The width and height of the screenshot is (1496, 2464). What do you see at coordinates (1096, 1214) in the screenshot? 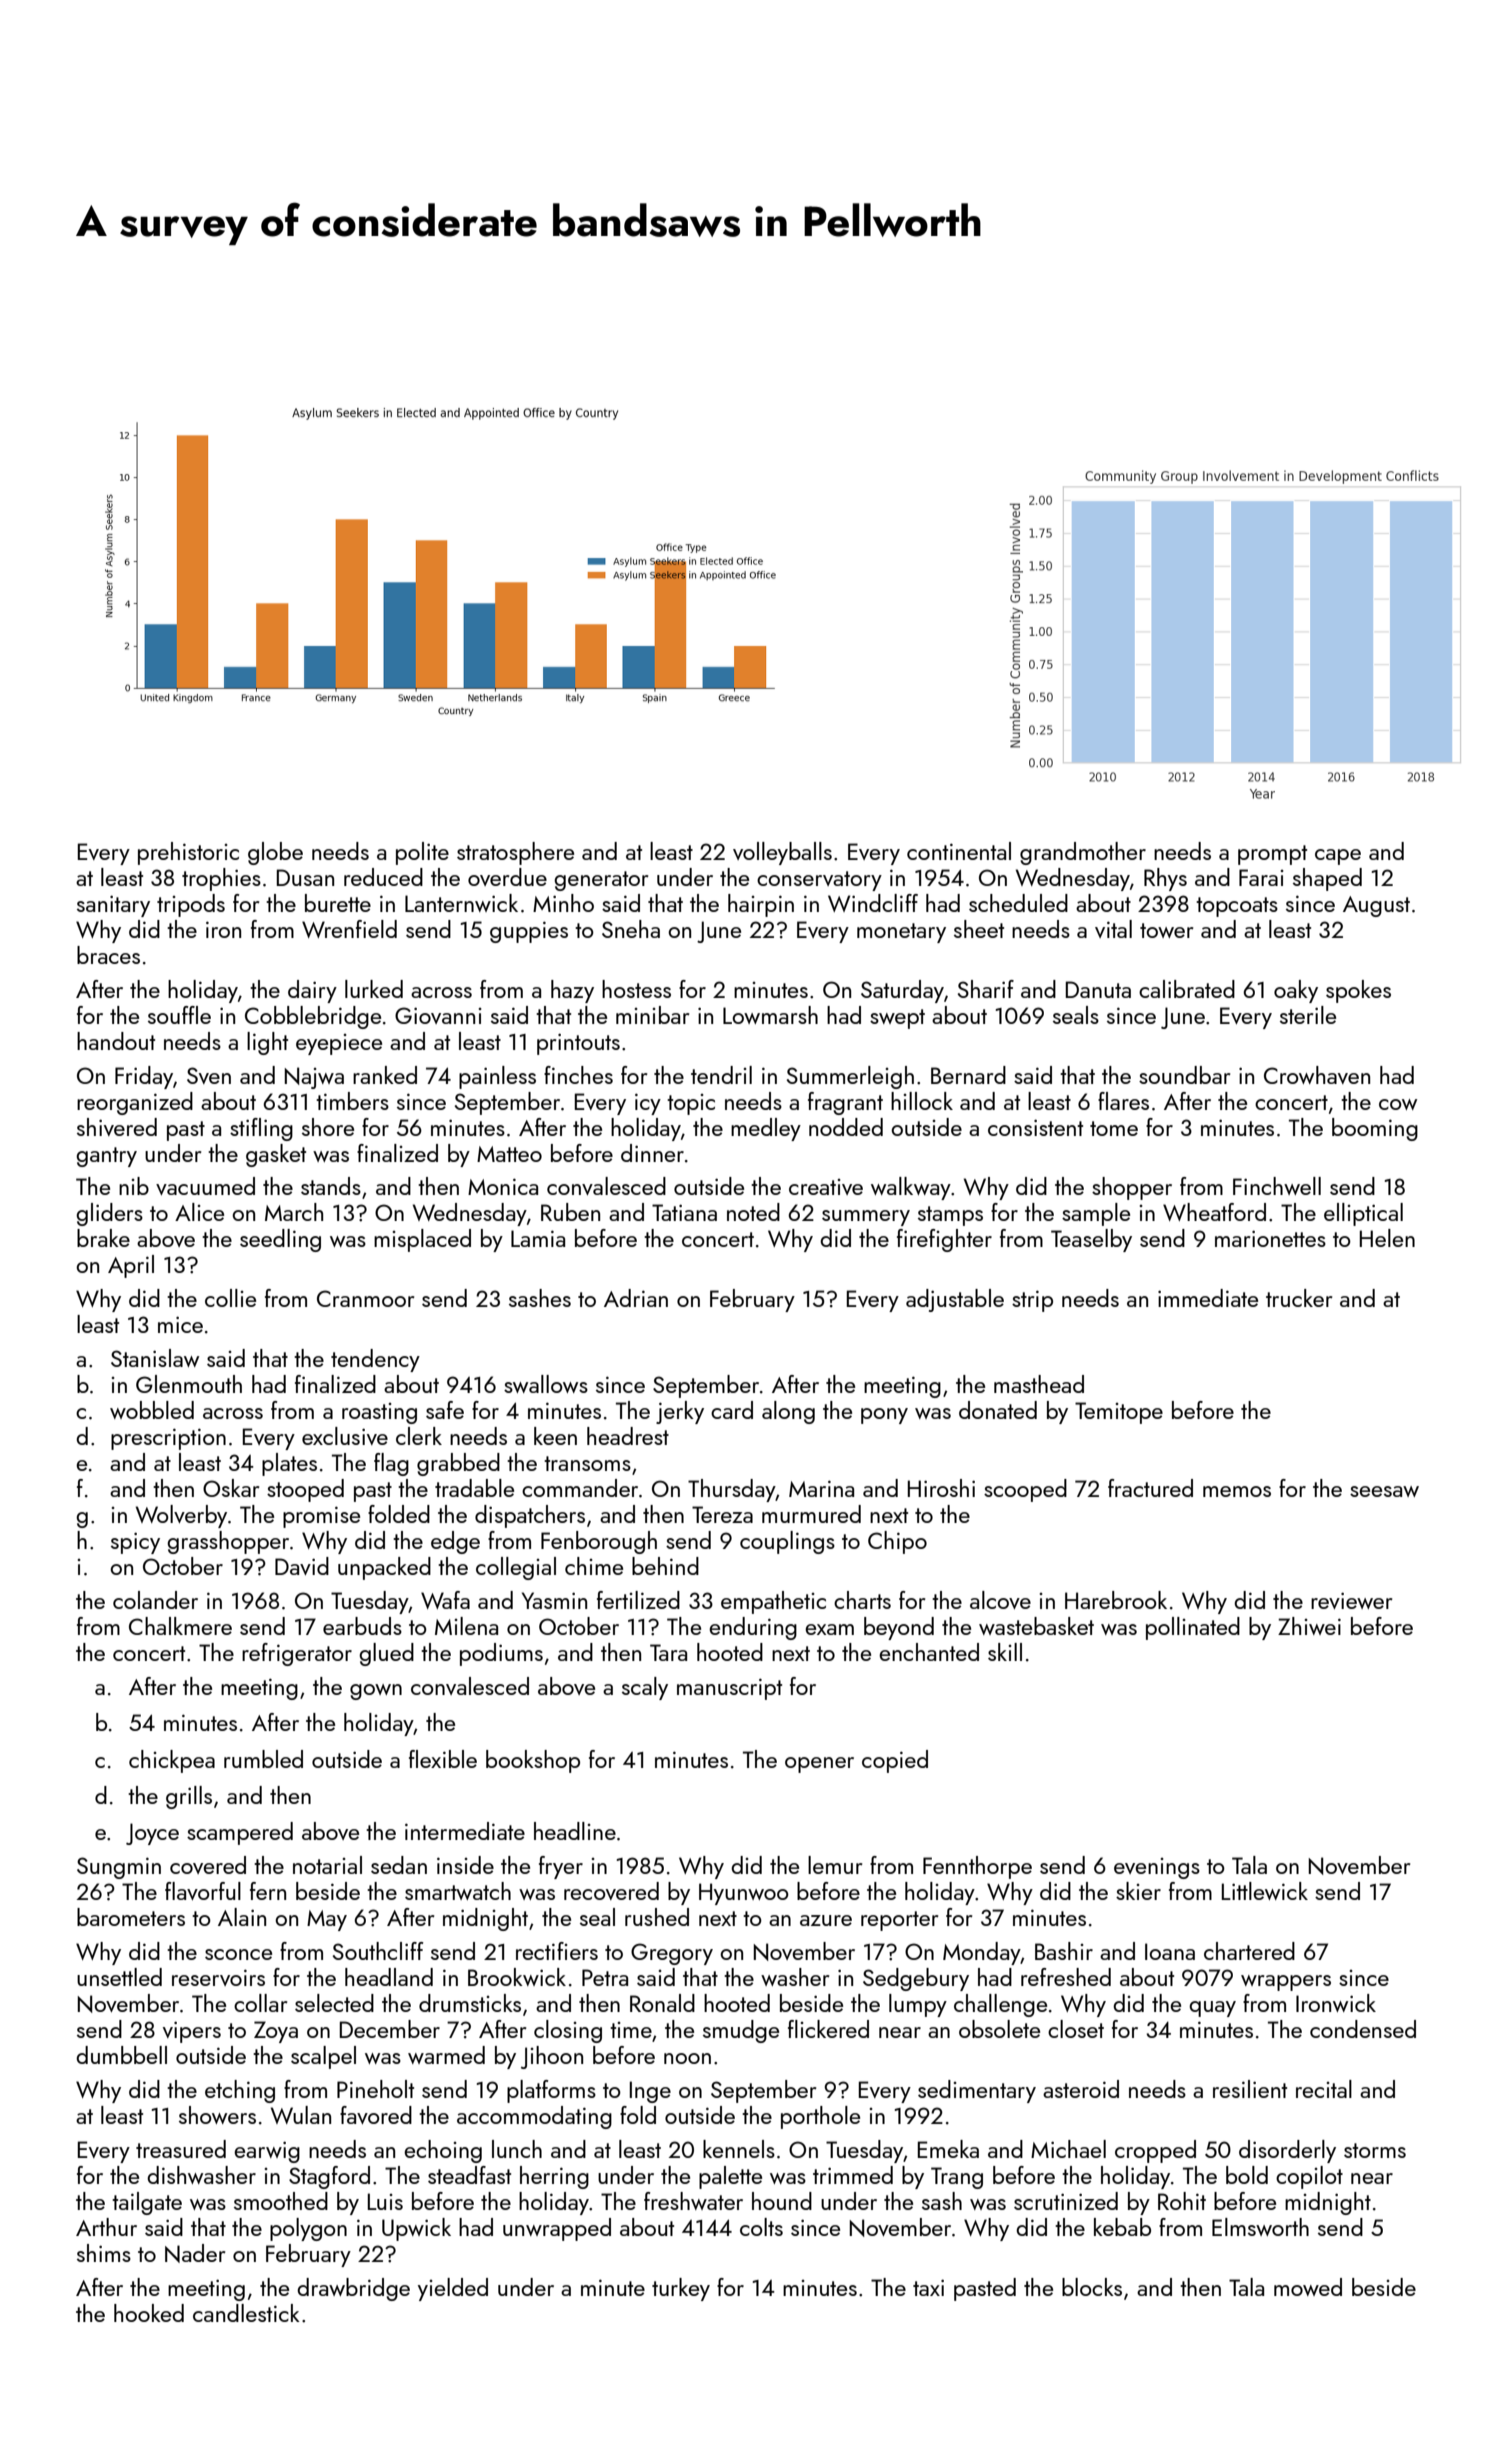
I see `sample` at bounding box center [1096, 1214].
